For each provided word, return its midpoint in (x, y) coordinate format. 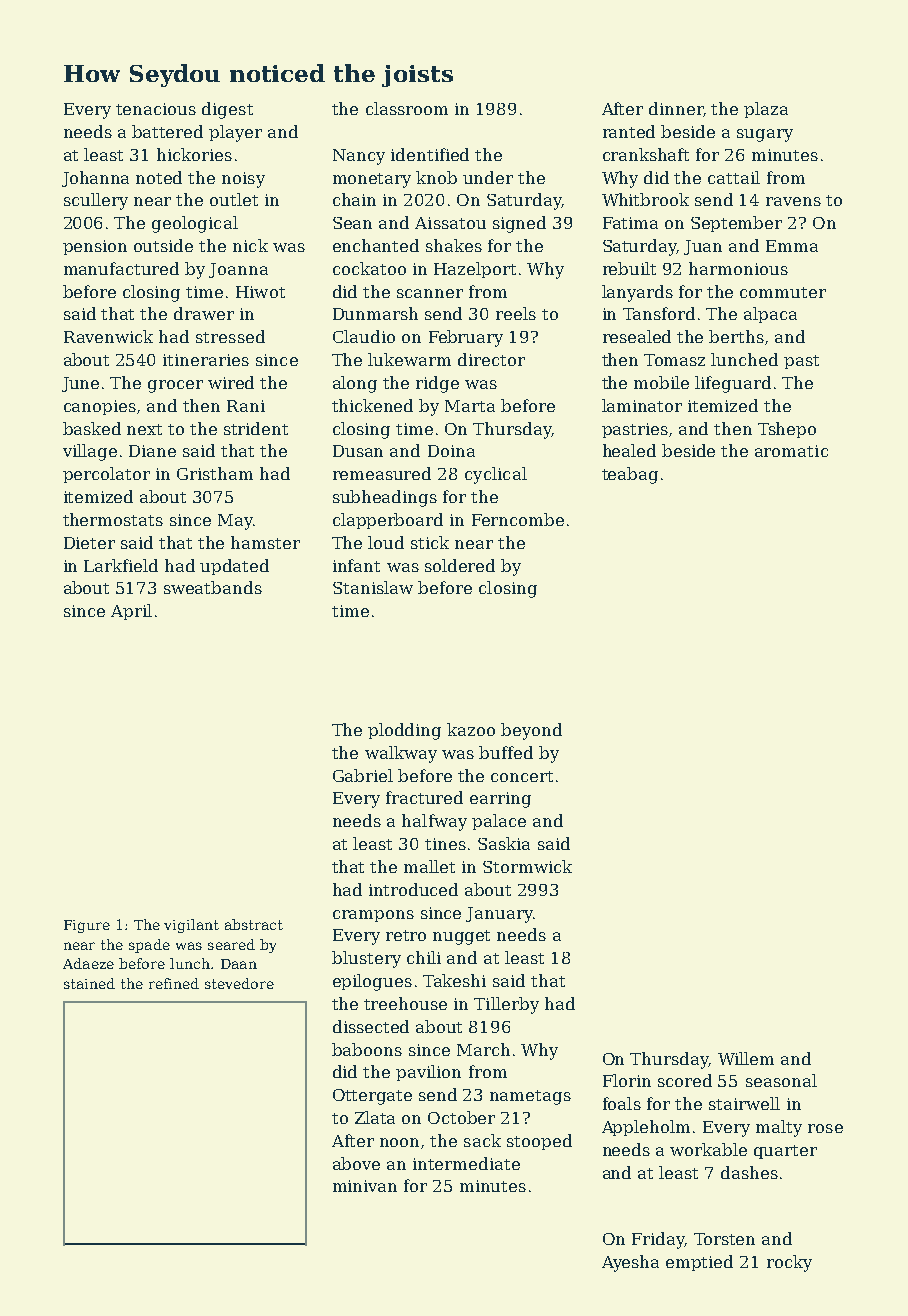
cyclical (496, 475)
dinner (676, 108)
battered (167, 131)
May (235, 522)
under (488, 177)
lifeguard (733, 384)
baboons (367, 1049)
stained (89, 983)
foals (622, 1103)
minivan (365, 1186)
